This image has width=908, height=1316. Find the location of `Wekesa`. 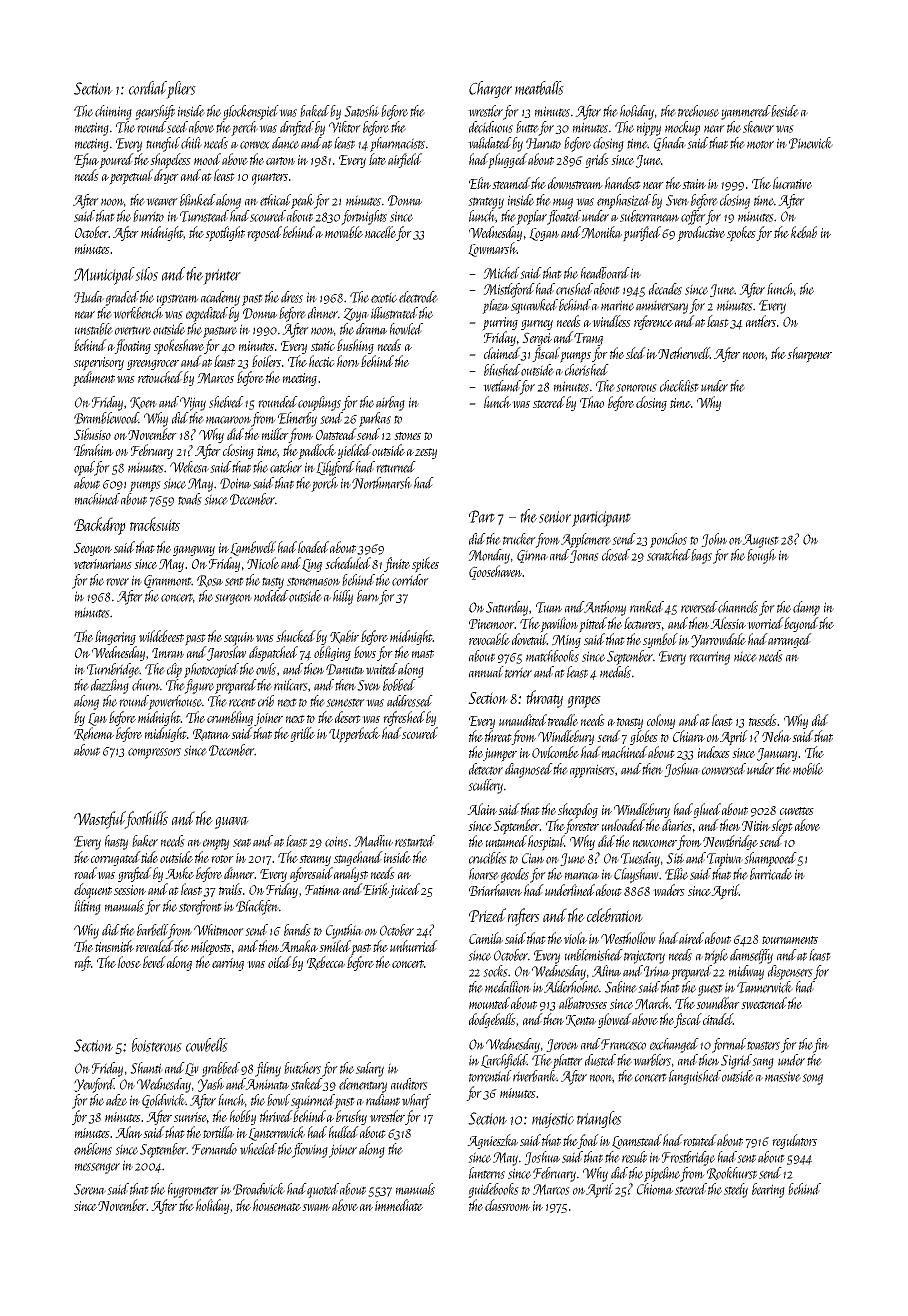

Wekesa is located at coordinates (189, 467).
